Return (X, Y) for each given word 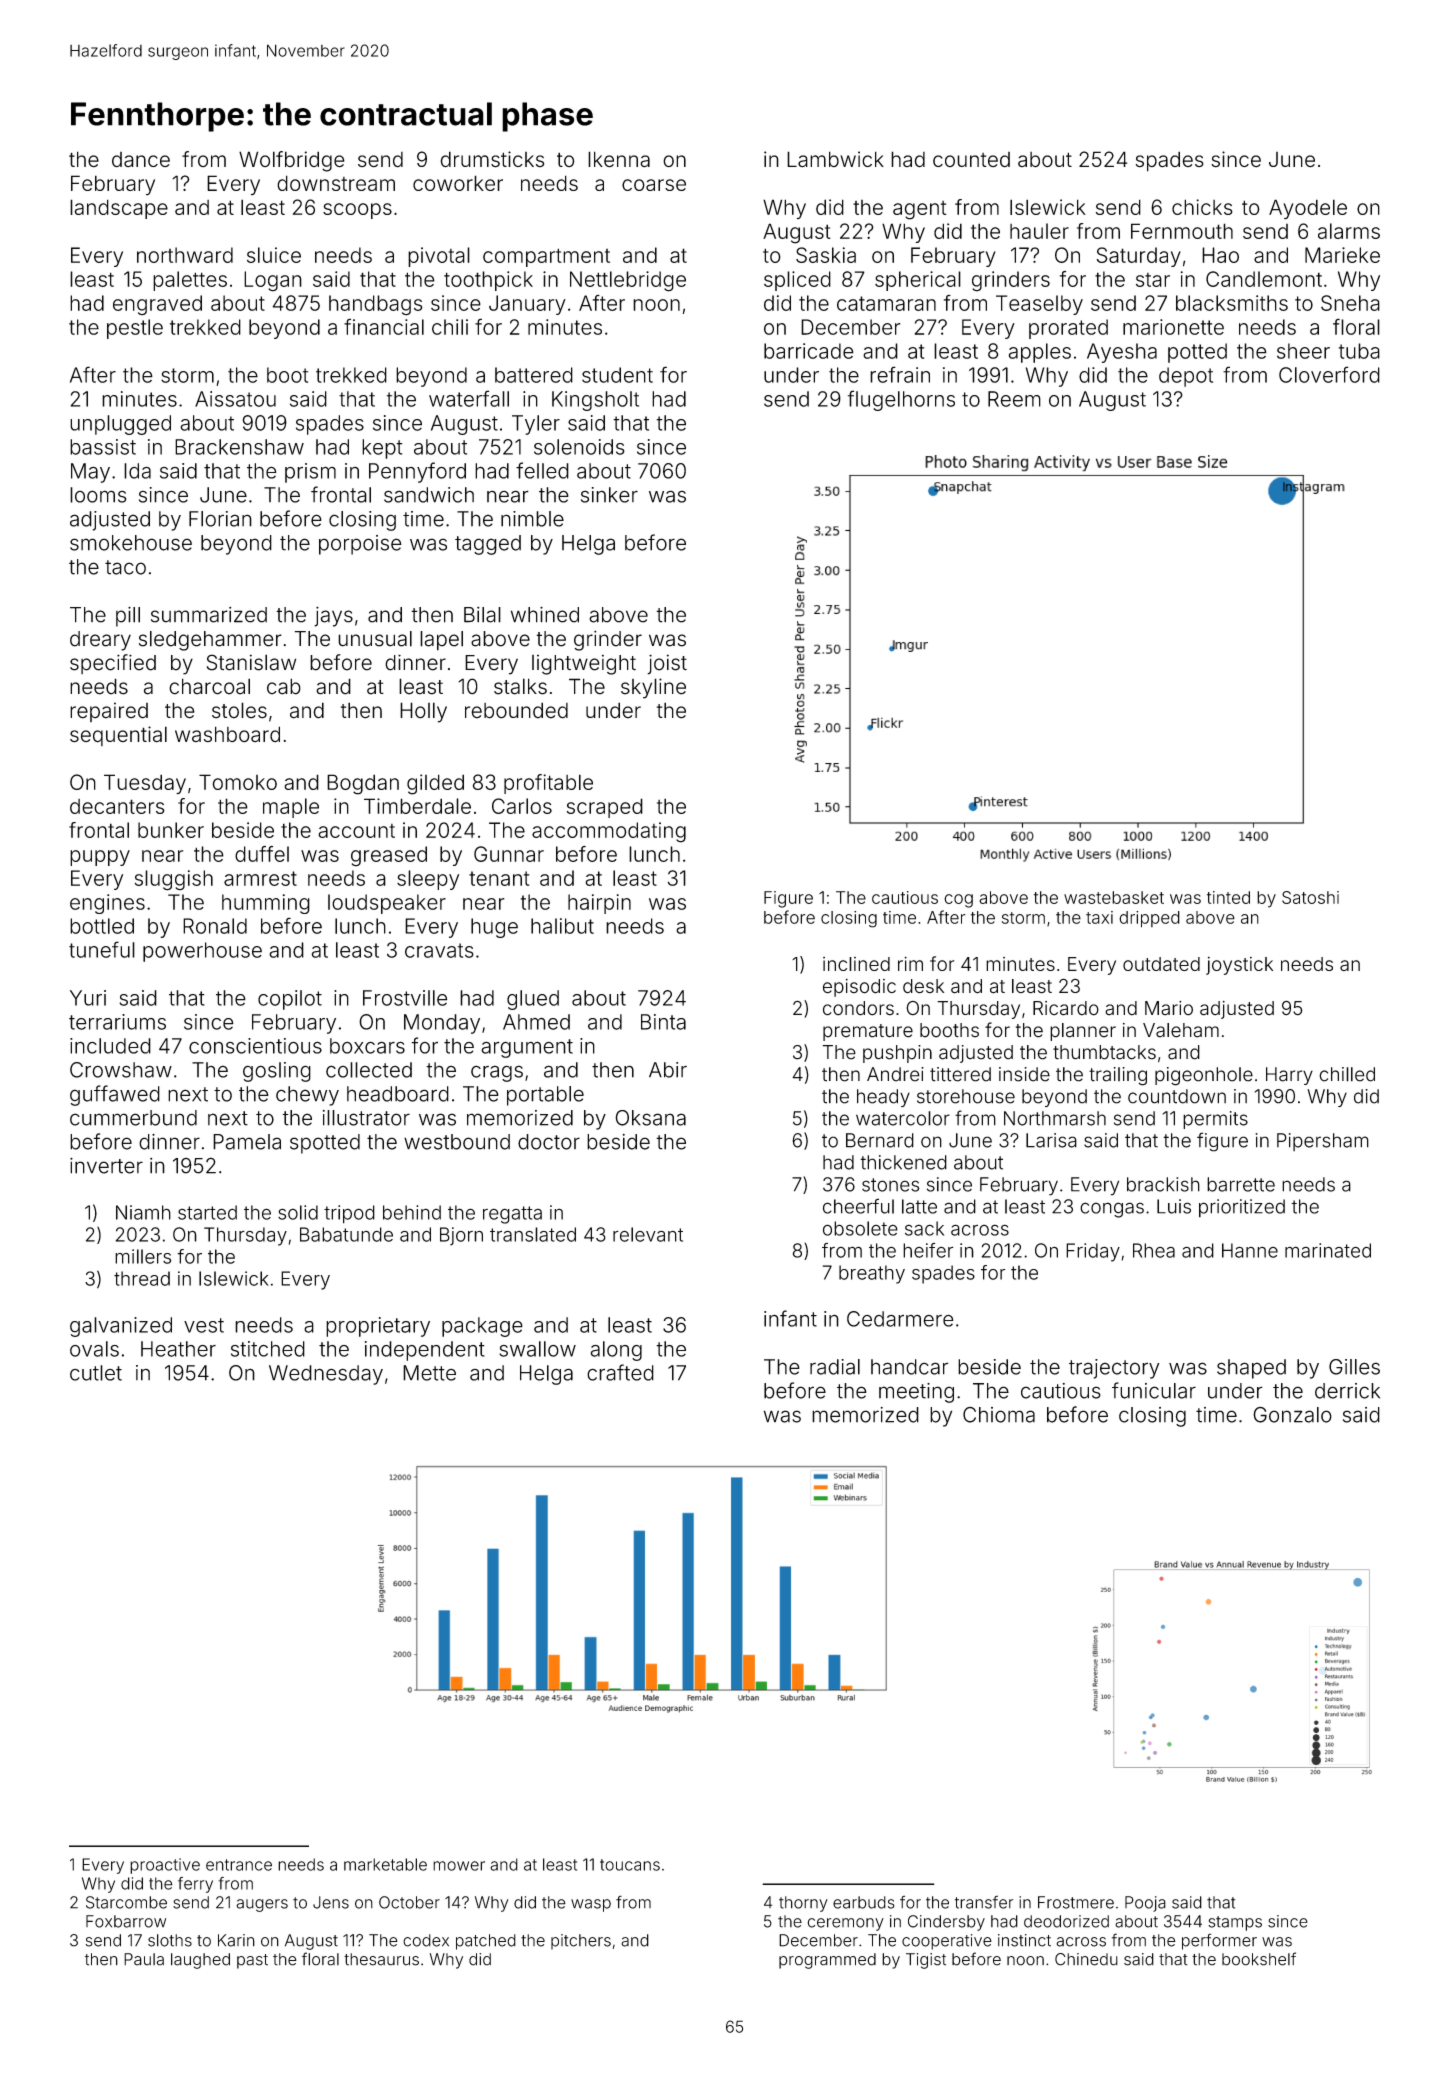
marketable (385, 1864)
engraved (157, 305)
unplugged (120, 425)
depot (1186, 377)
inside (1024, 1074)
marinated (1328, 1250)
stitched (268, 1349)
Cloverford (1329, 374)
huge (494, 928)
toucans (630, 1865)
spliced (797, 281)
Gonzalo (1292, 1414)
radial (835, 1367)
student (617, 375)
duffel (262, 854)
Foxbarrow (126, 1921)
